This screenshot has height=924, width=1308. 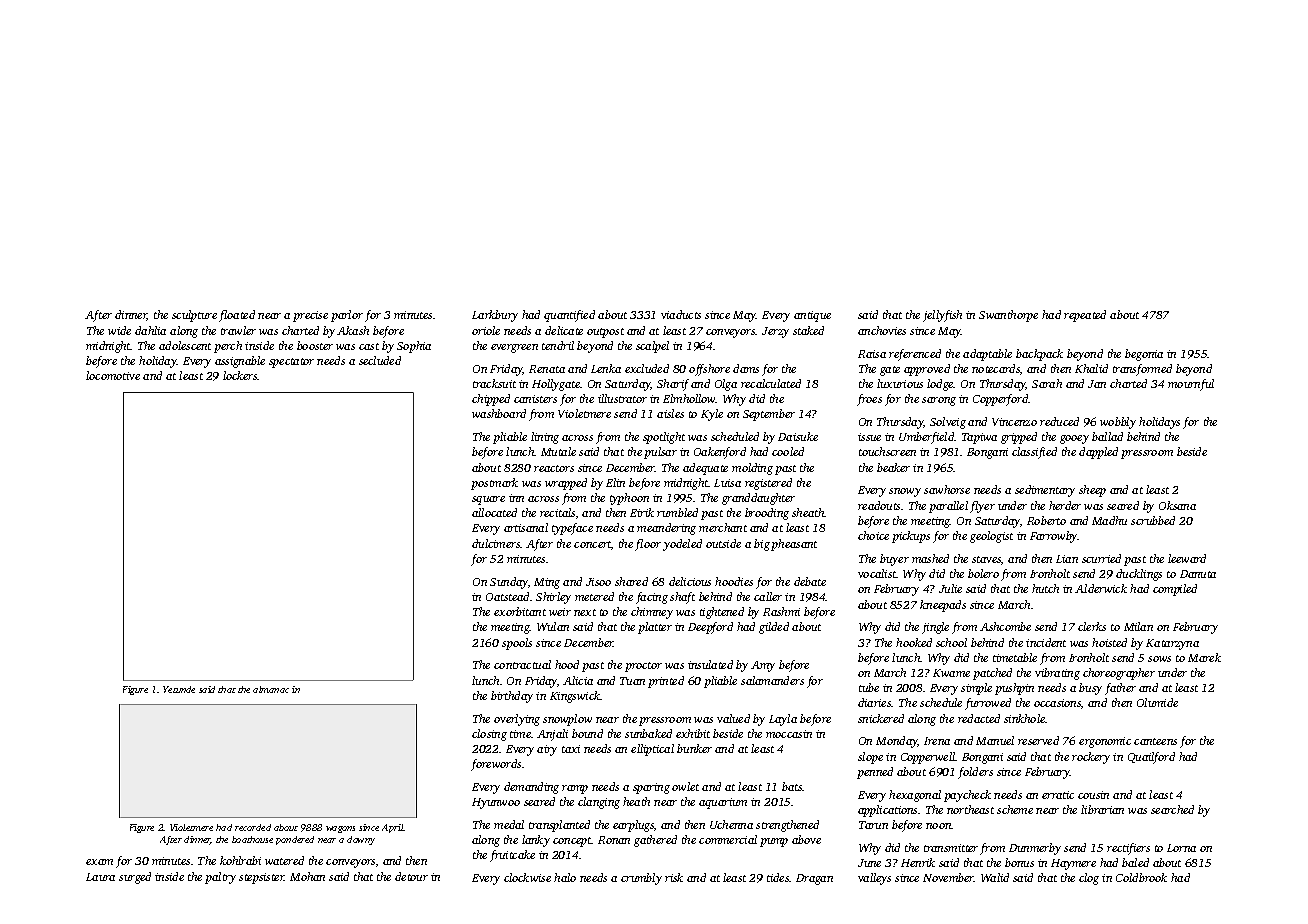 I want to click on Raisa, so click(x=872, y=354).
